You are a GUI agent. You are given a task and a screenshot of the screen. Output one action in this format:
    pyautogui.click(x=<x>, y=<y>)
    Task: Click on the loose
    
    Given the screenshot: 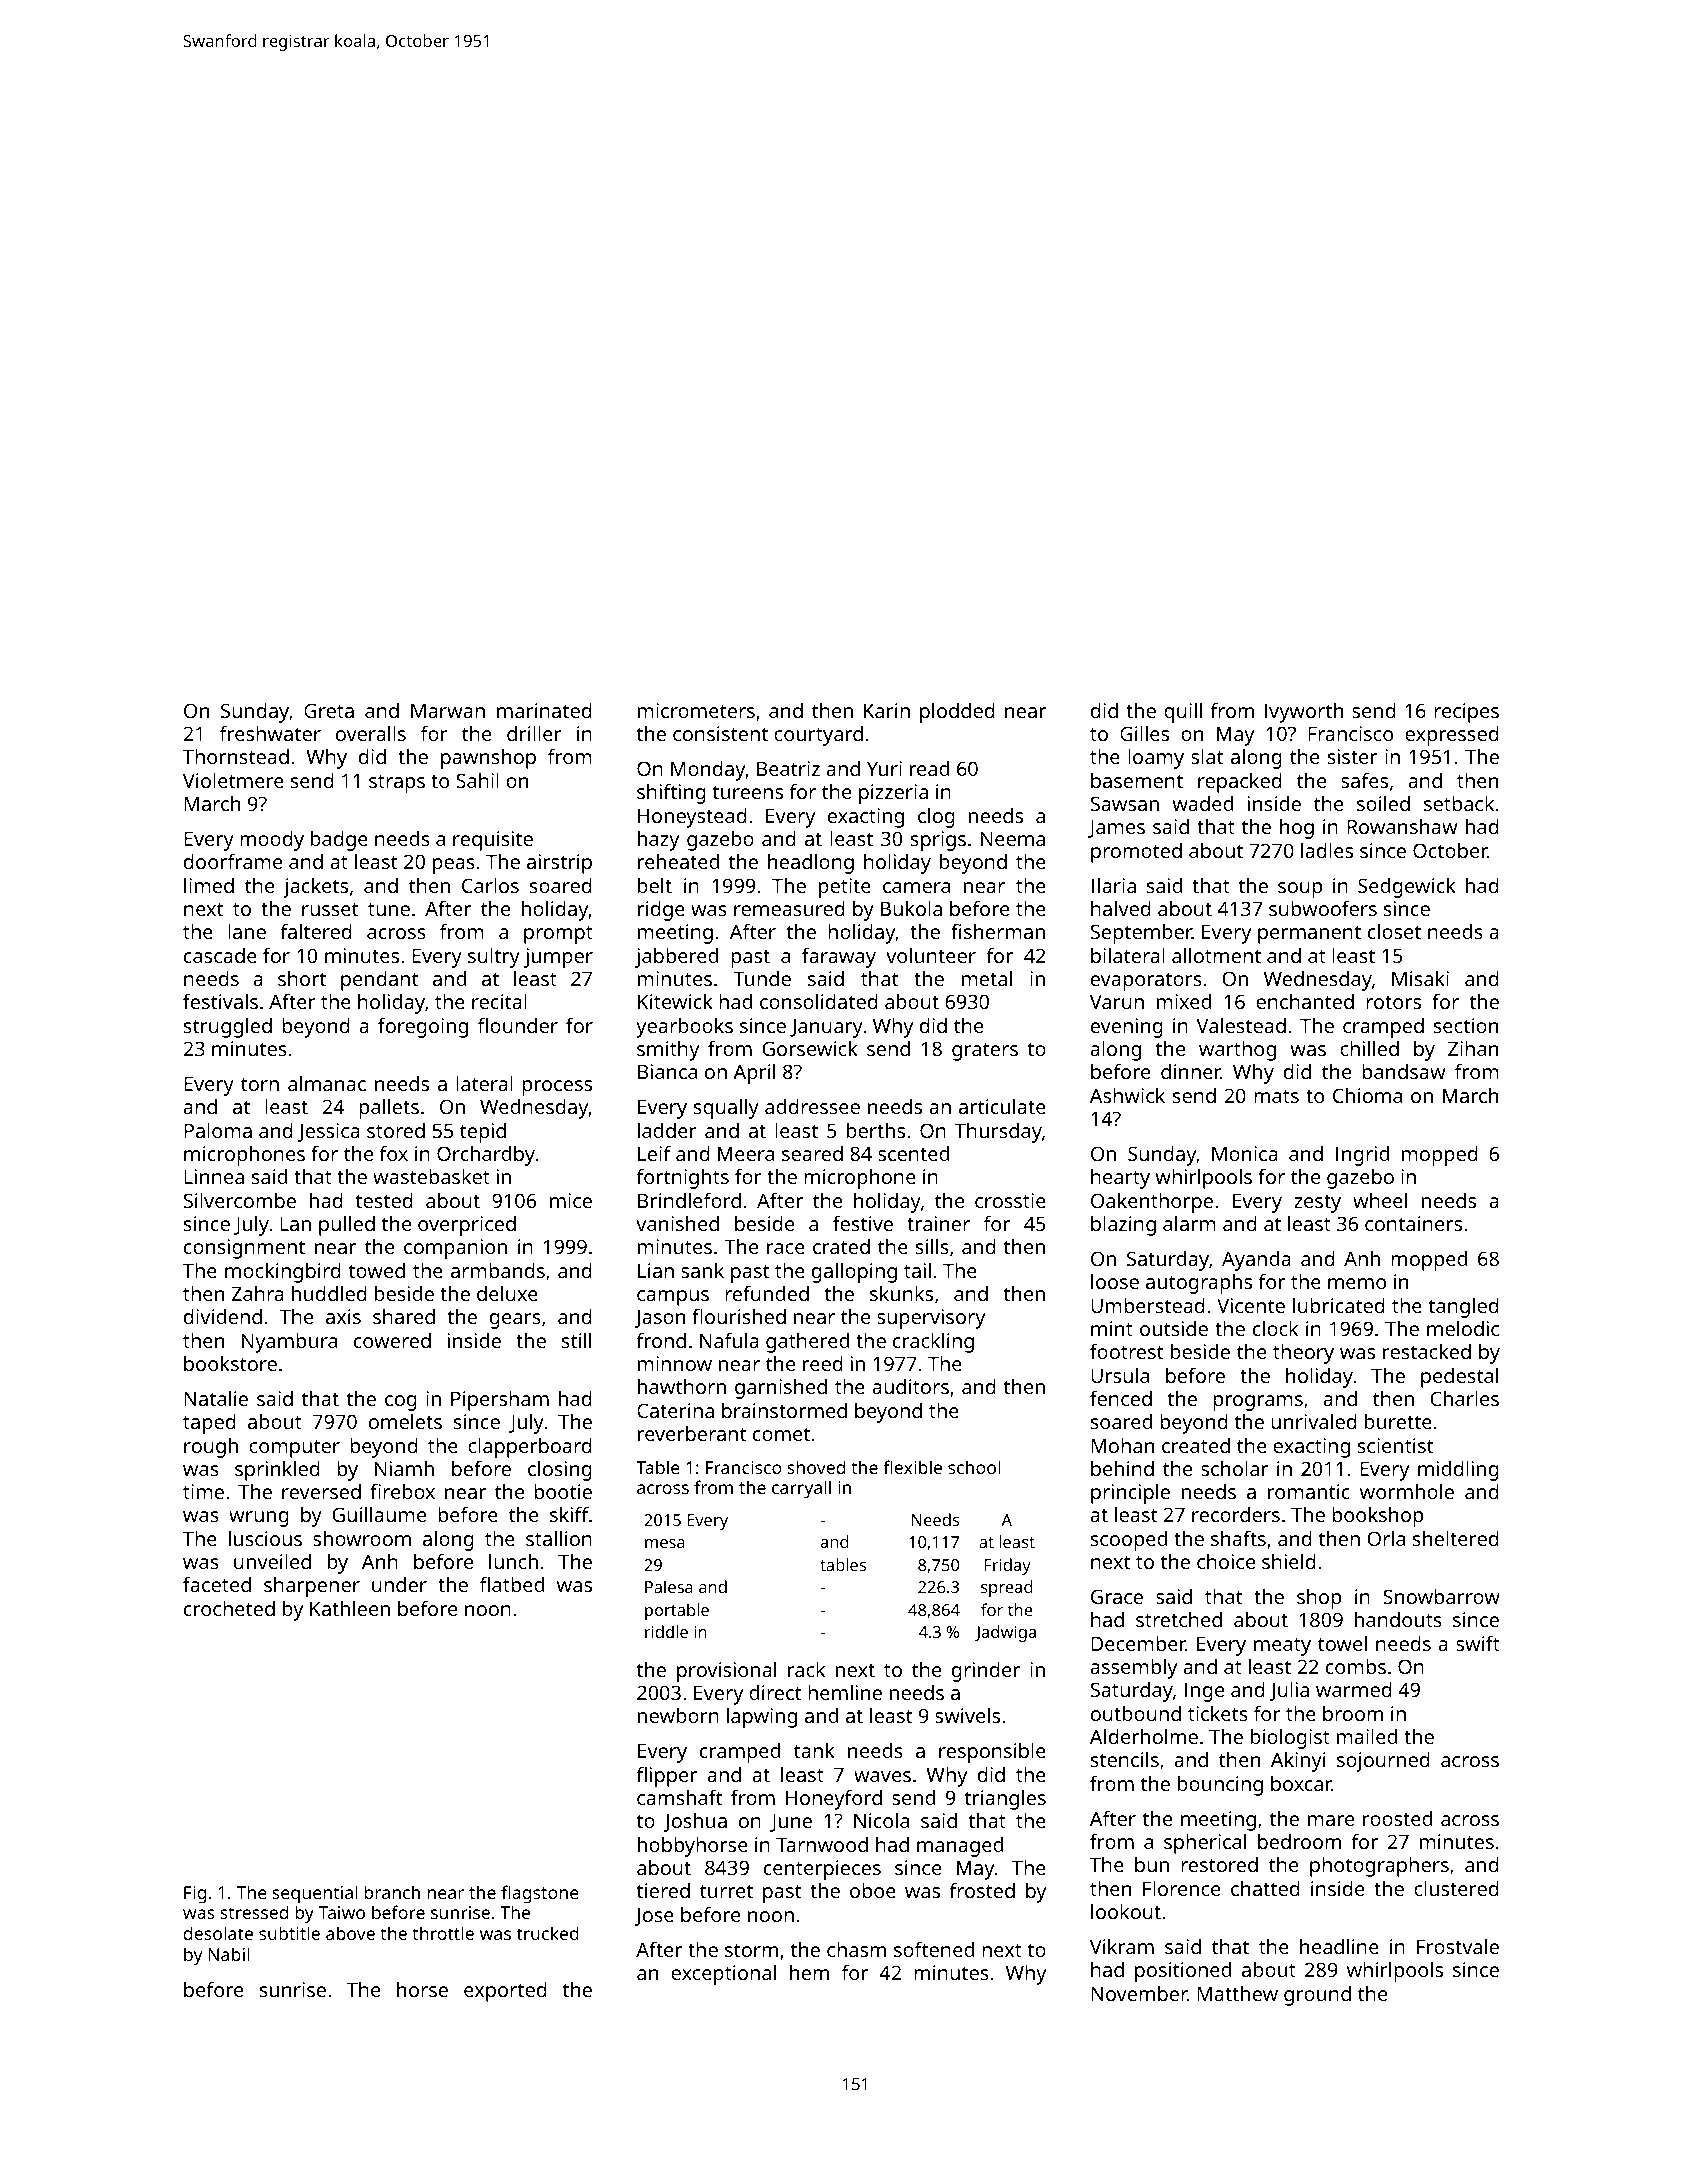 What is the action you would take?
    pyautogui.click(x=1115, y=1281)
